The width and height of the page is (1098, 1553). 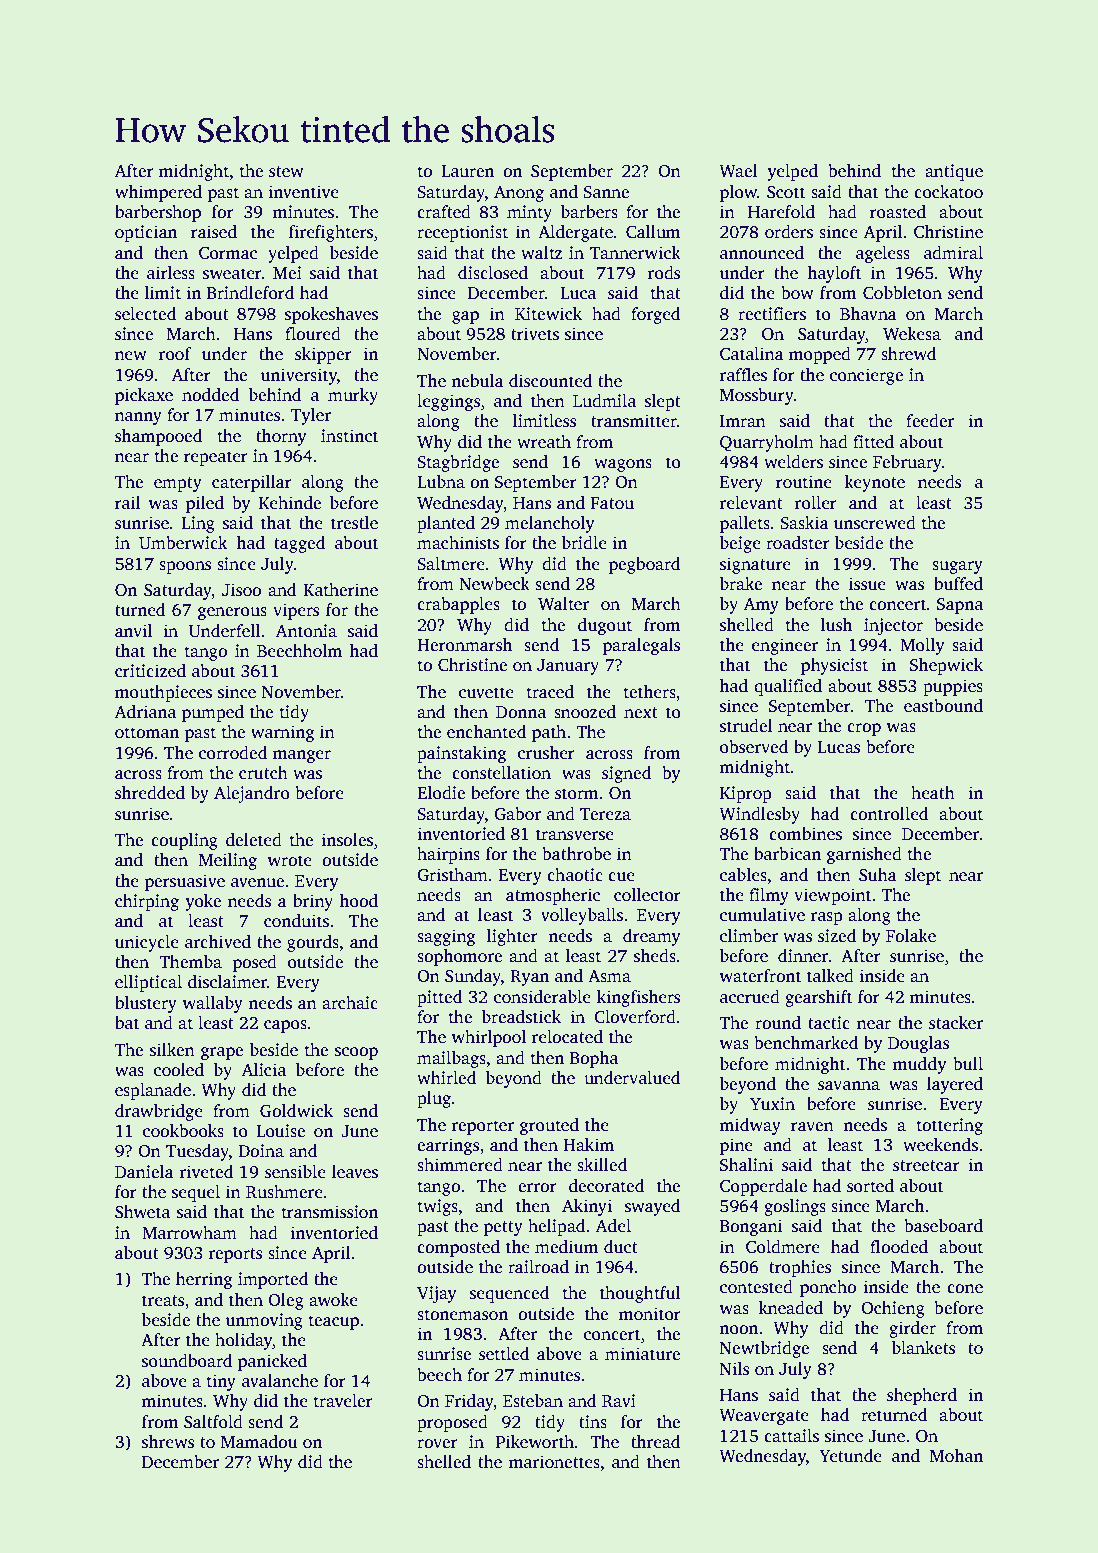 I want to click on shrews, so click(x=168, y=1442).
